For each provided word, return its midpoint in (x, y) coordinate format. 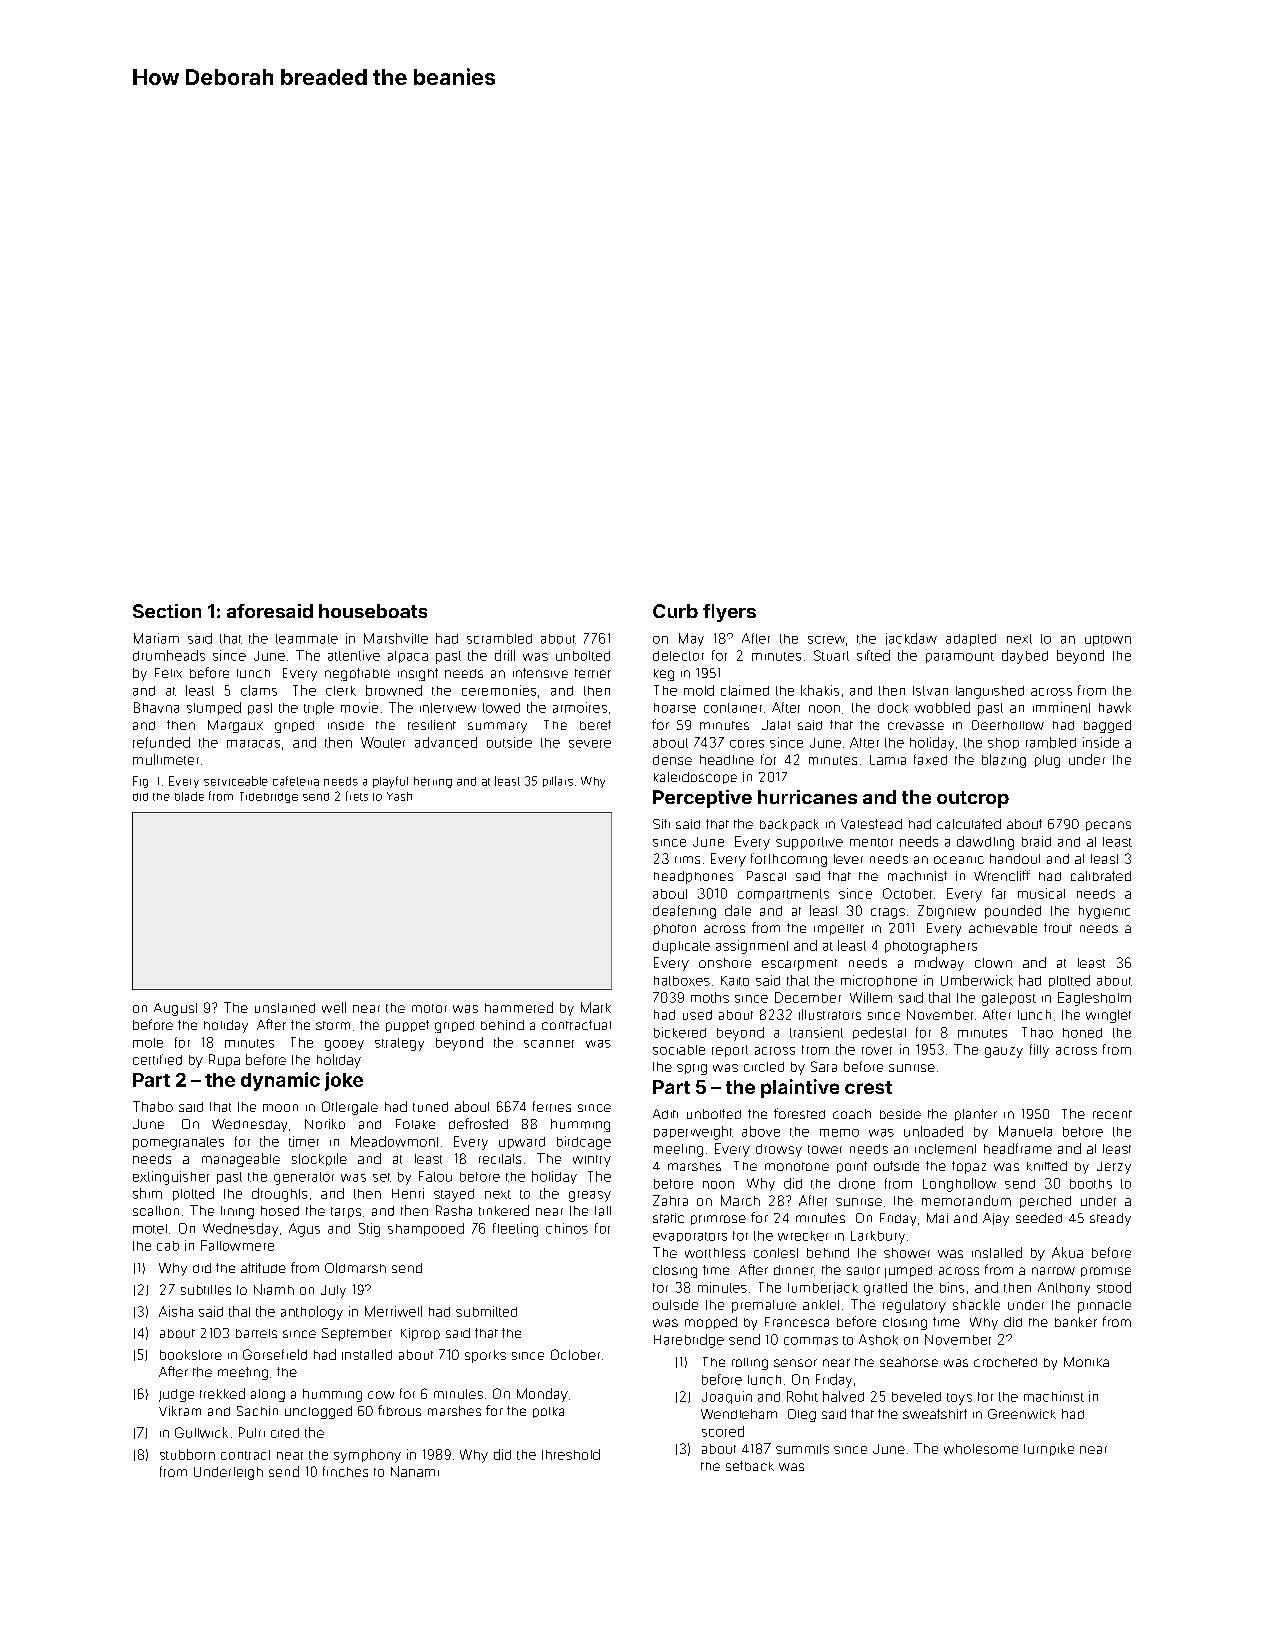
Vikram (180, 1411)
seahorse (909, 1362)
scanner (549, 1044)
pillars (558, 781)
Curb (675, 611)
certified (157, 1059)
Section (167, 611)
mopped (711, 1323)
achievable (1003, 928)
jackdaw (911, 639)
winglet (1108, 1016)
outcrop (973, 799)
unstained (285, 1008)
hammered (519, 1007)
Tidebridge (269, 797)
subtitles (206, 1290)
